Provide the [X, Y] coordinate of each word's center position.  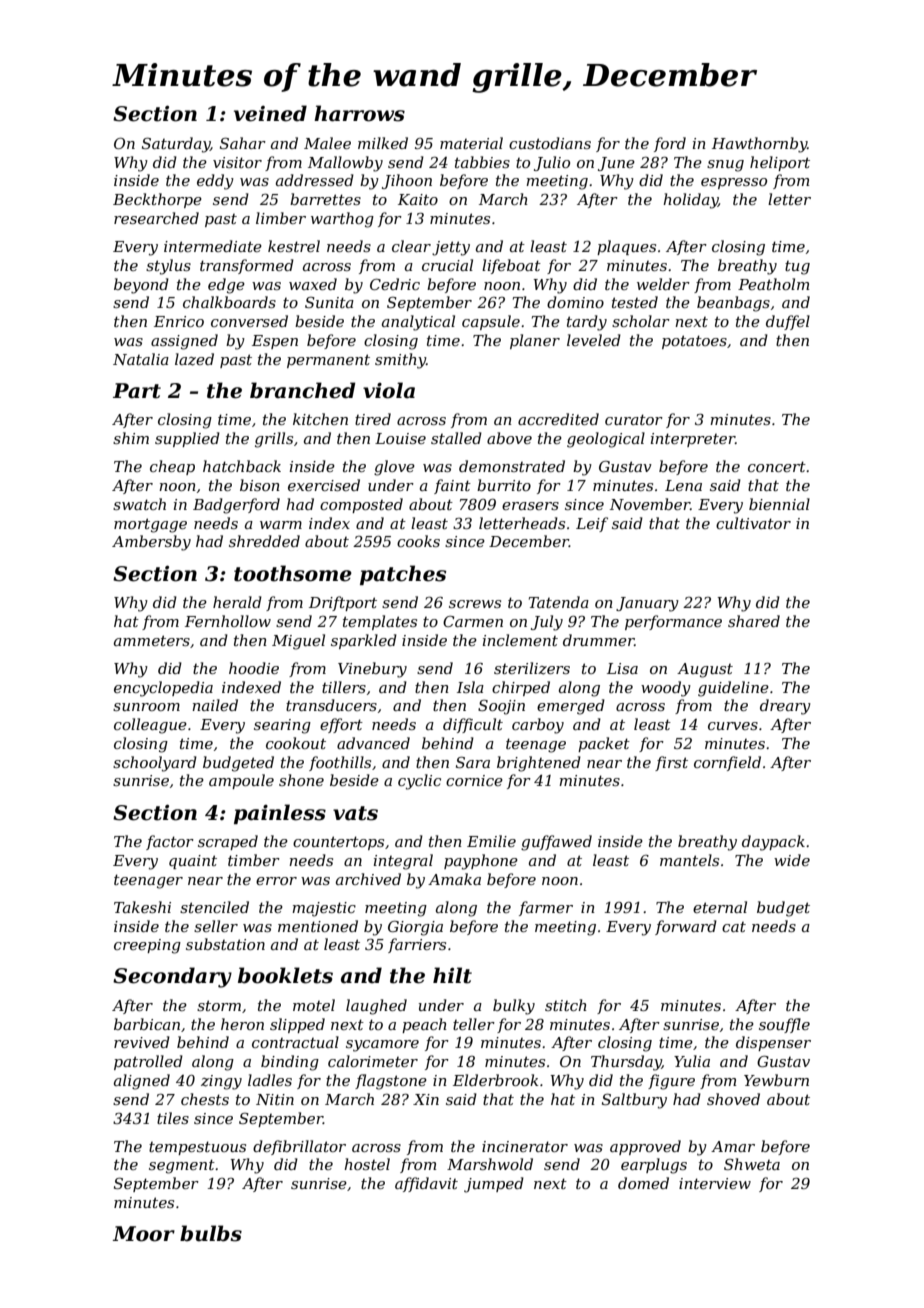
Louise [400, 438]
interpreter [693, 440]
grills [274, 440]
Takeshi [142, 907]
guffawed [556, 843]
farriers [417, 945]
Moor [144, 1234]
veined [270, 113]
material [471, 143]
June [616, 164]
